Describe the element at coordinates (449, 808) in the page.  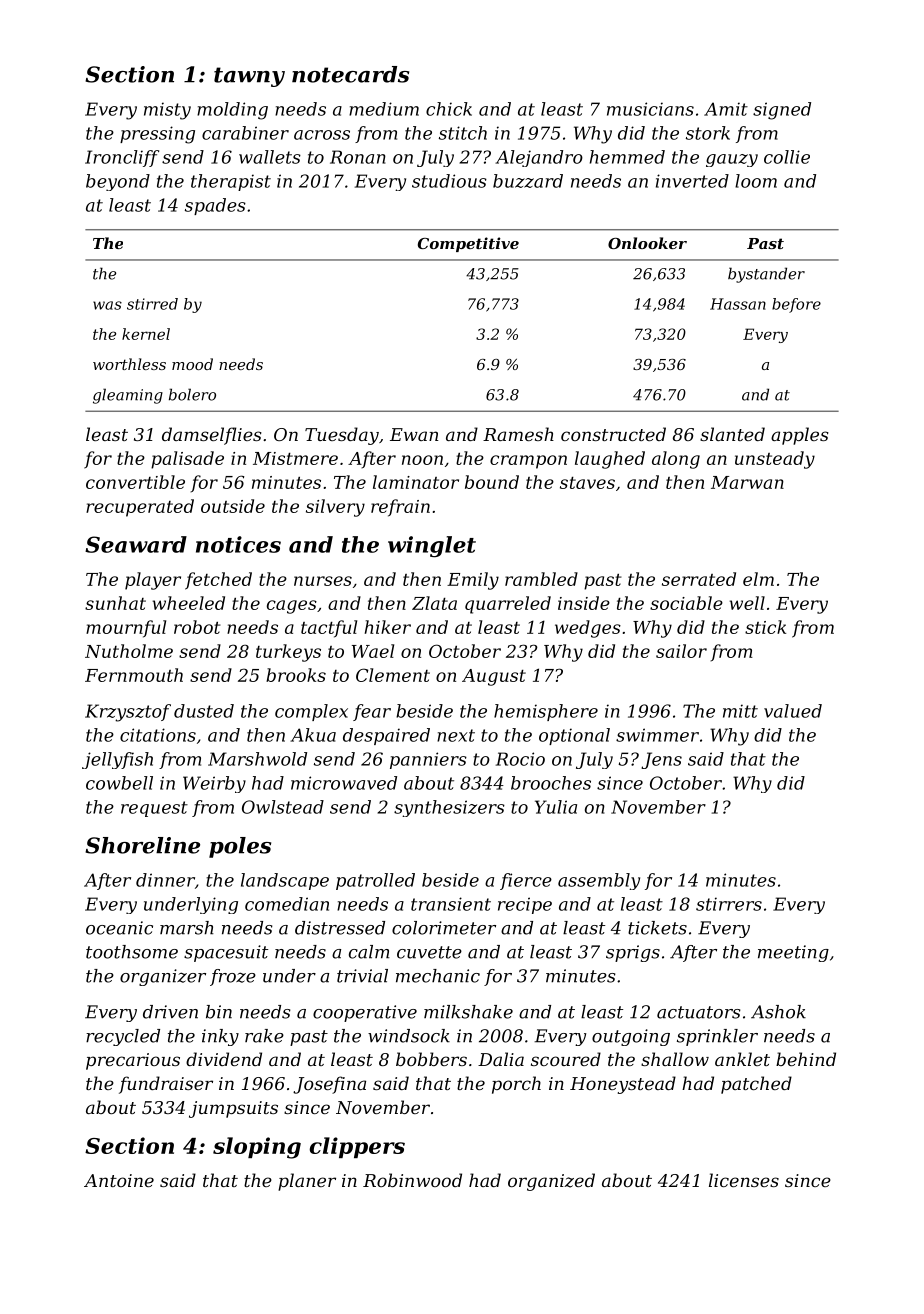
I see `synthesizers` at that location.
